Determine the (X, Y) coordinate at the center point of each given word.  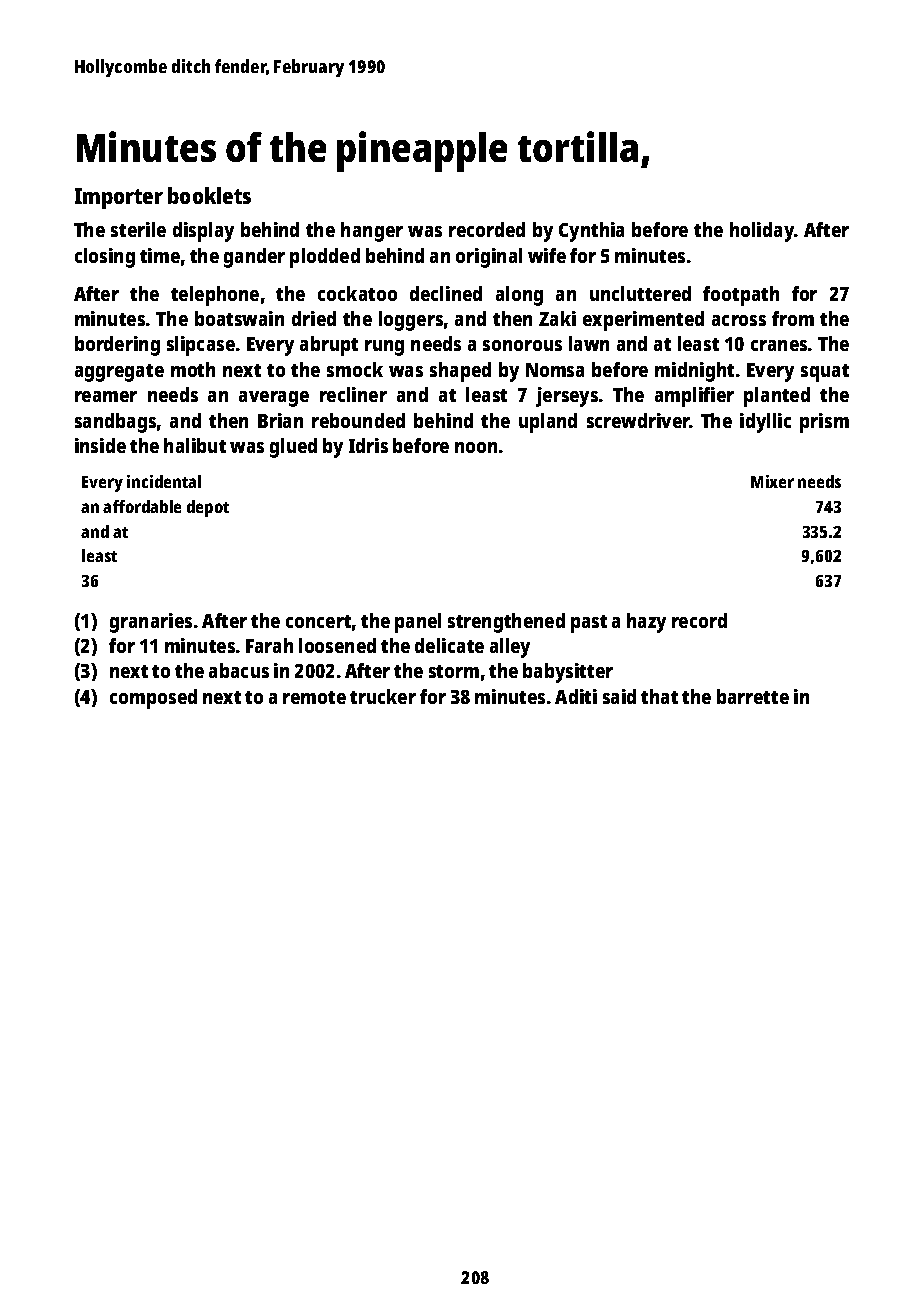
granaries (151, 623)
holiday (762, 232)
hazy (646, 623)
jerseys (567, 397)
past (589, 624)
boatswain (239, 318)
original (489, 258)
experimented (643, 321)
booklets (209, 195)
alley (510, 648)
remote (314, 697)
